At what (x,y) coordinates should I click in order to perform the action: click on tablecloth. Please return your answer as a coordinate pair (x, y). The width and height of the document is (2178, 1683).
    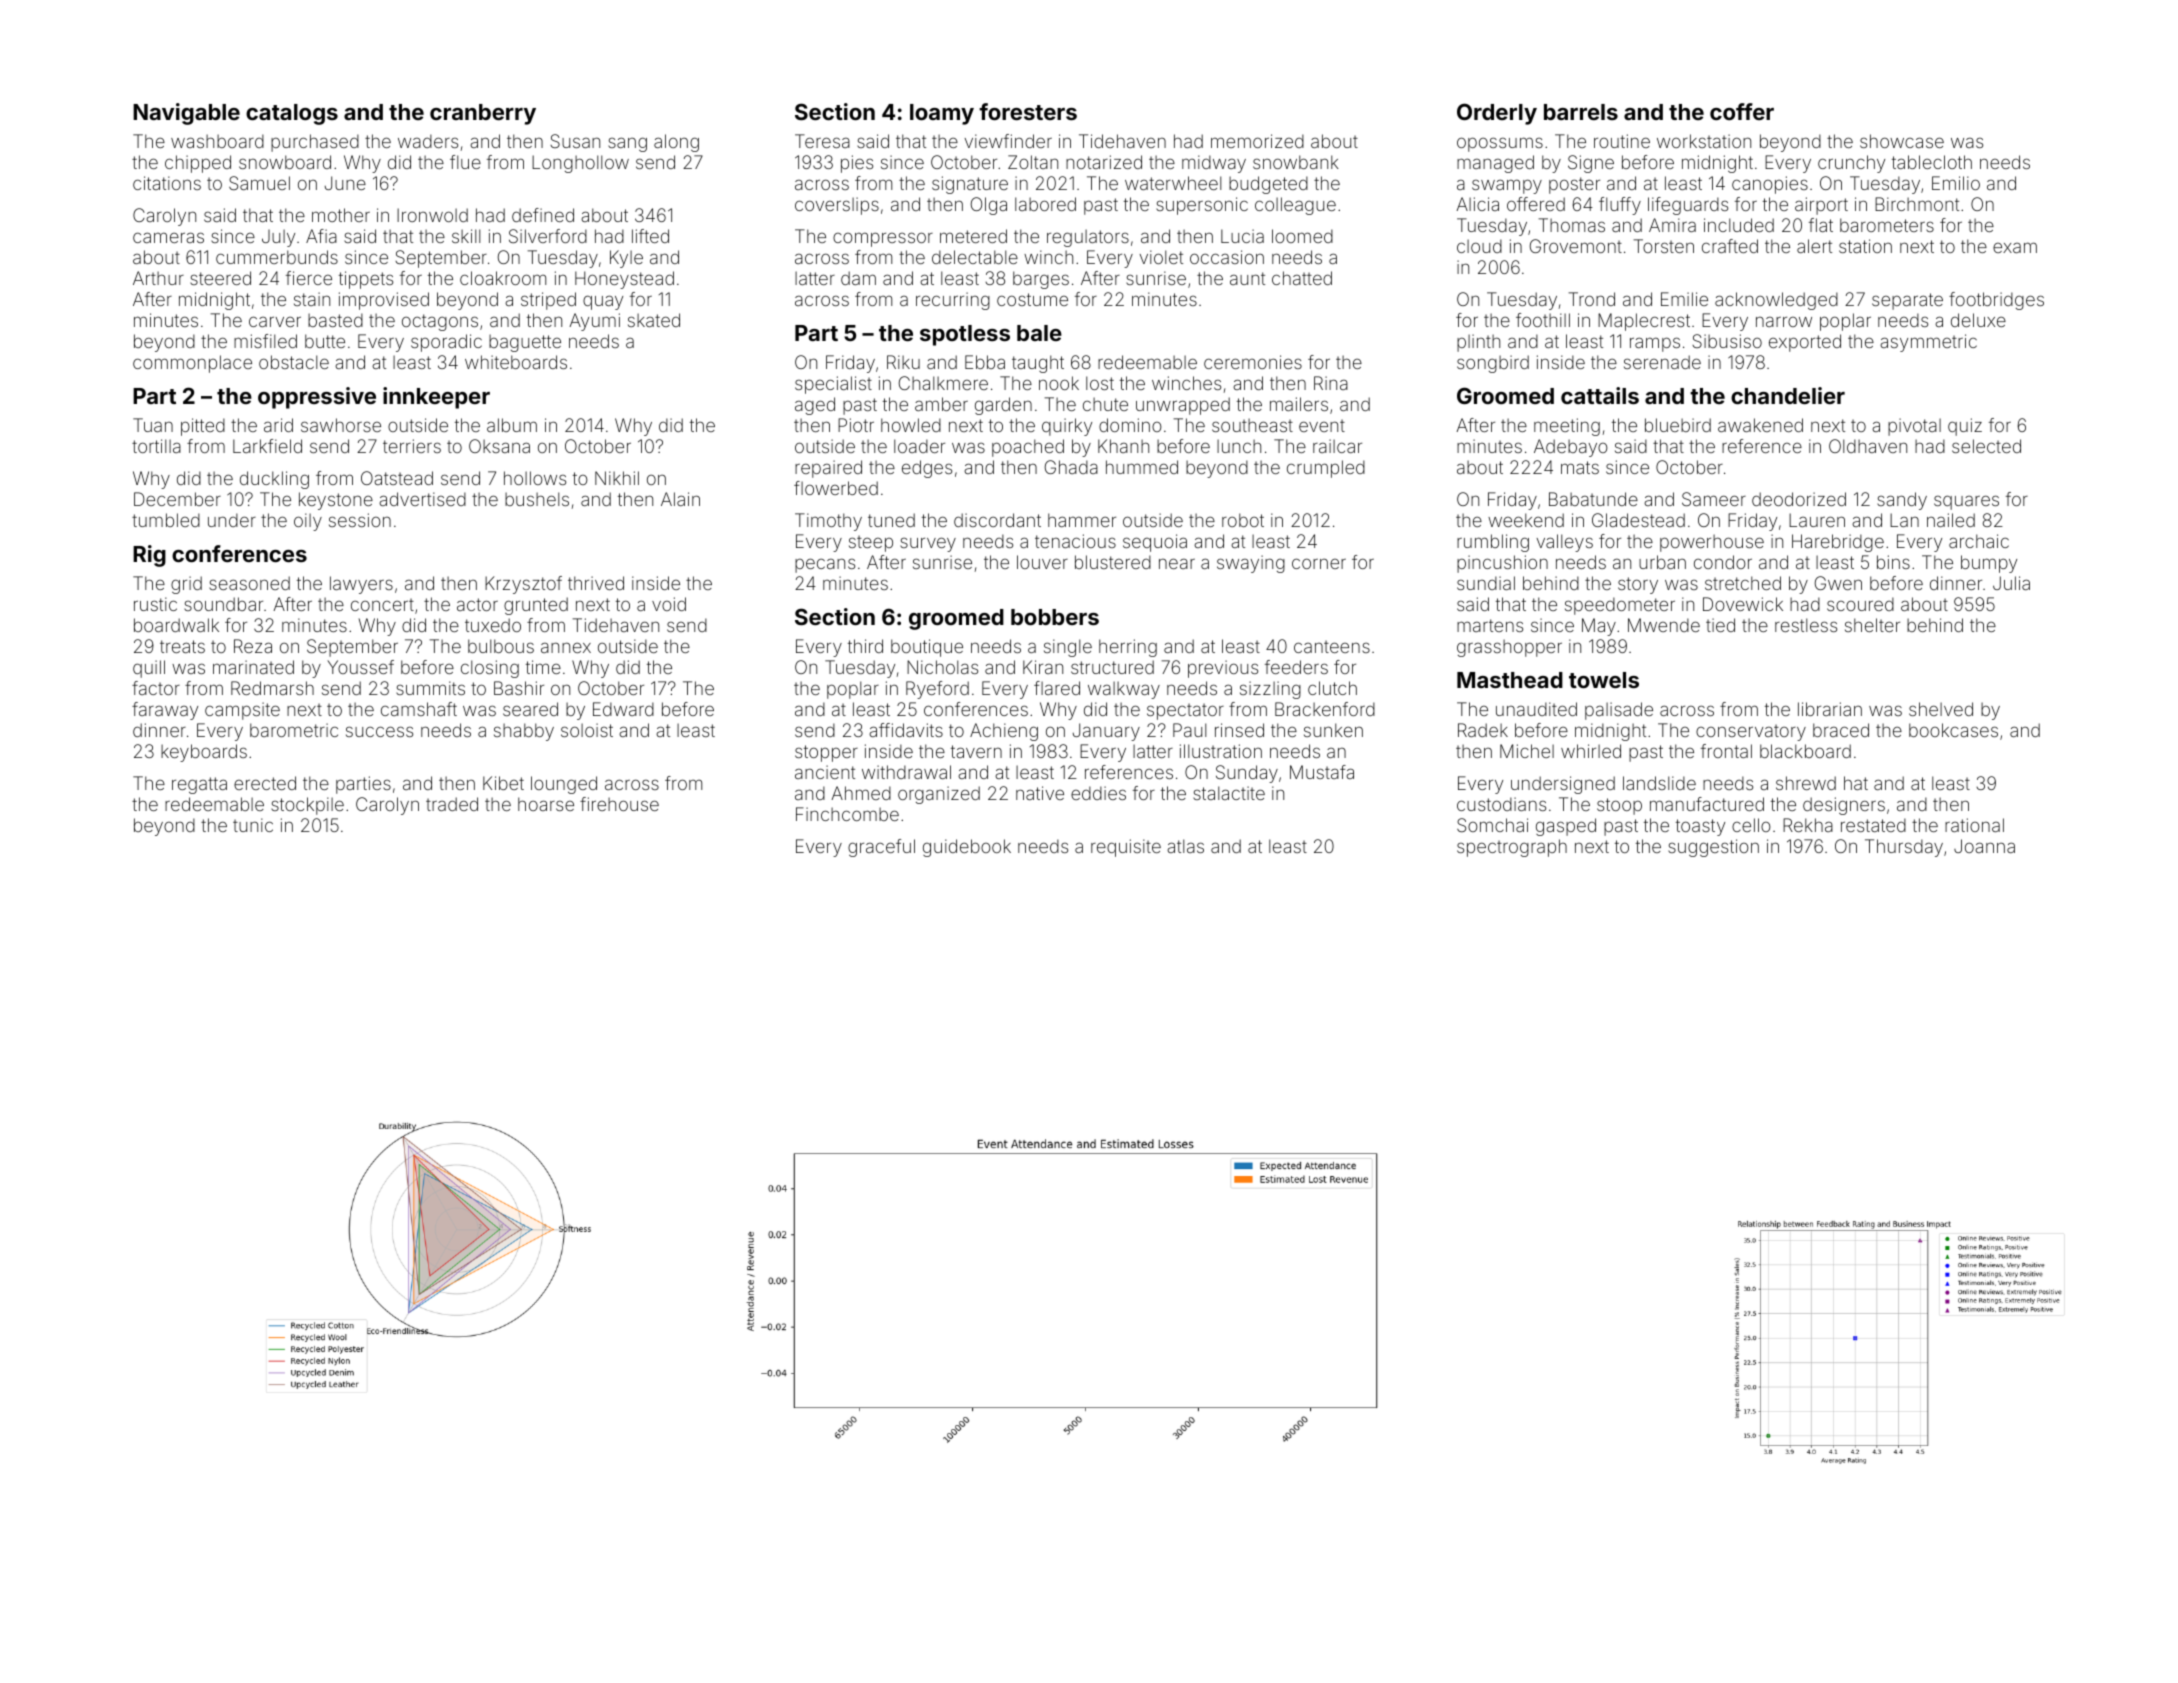
    Looking at the image, I should click on (1932, 162).
